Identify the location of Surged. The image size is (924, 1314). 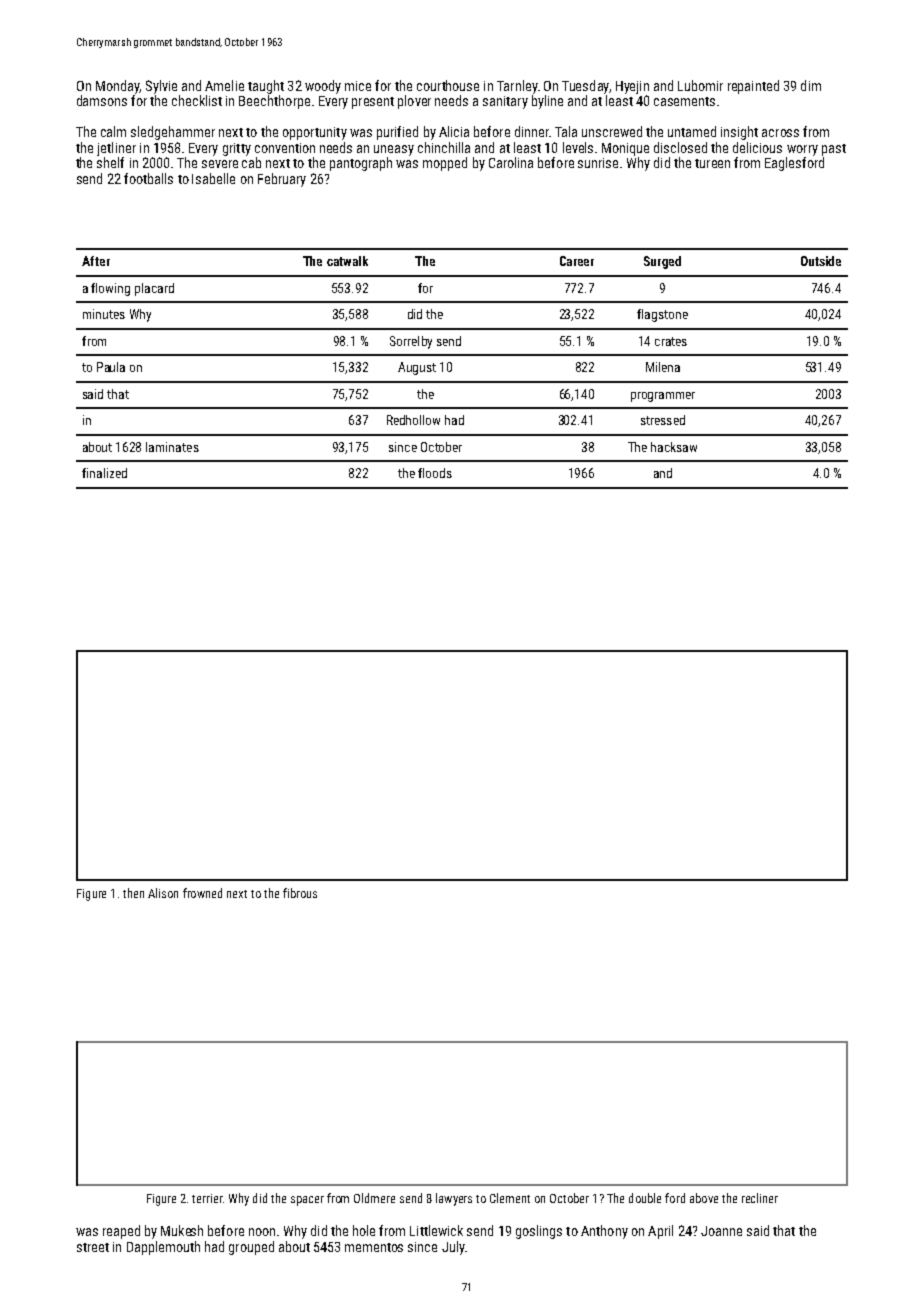
(662, 262).
